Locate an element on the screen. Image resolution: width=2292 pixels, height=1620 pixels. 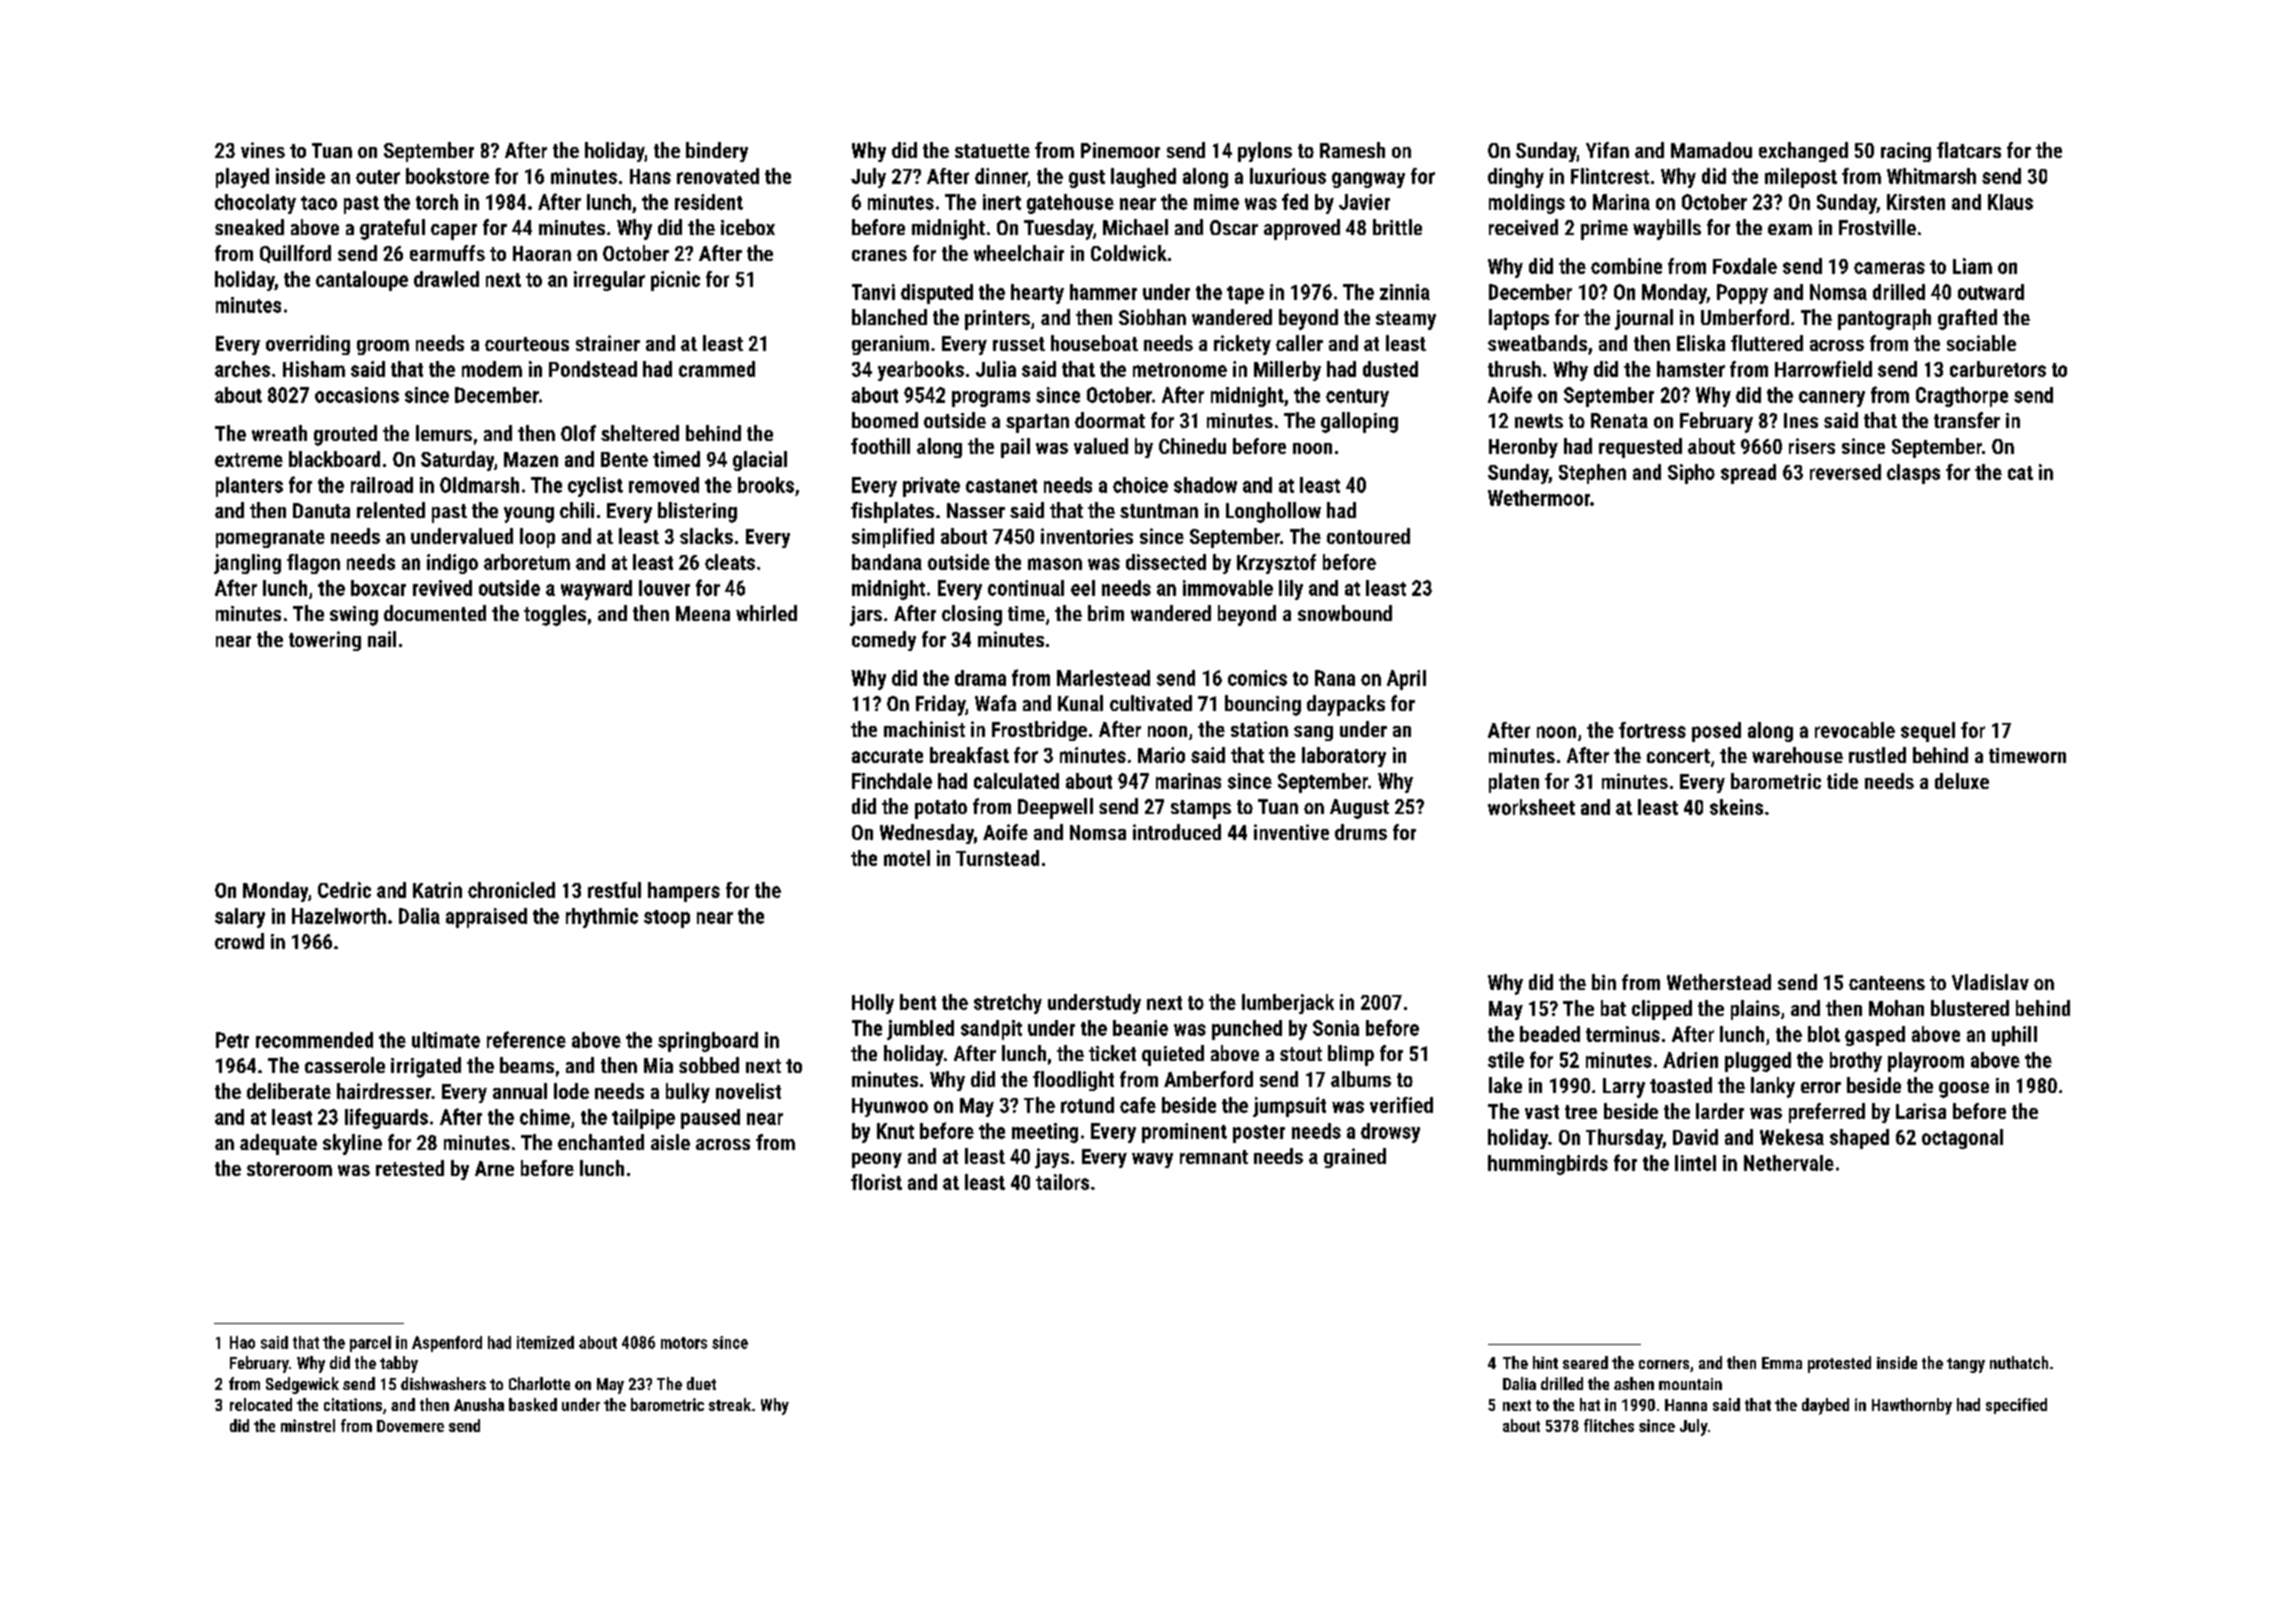
Holly is located at coordinates (873, 1004).
